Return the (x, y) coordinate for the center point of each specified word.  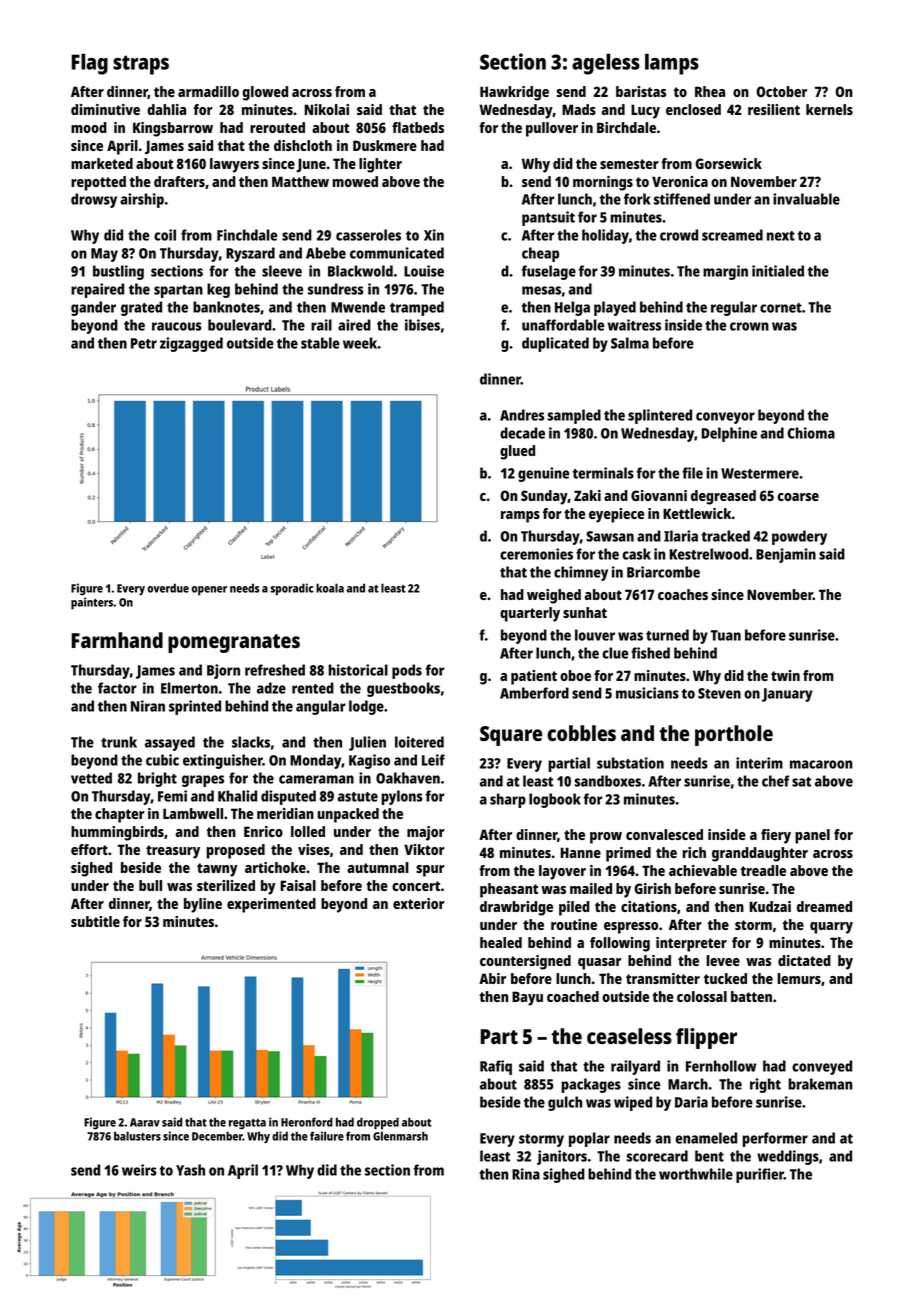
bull (150, 885)
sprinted (195, 707)
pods (407, 671)
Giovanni (659, 495)
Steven (719, 693)
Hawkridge (514, 93)
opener (209, 591)
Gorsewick (728, 163)
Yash (190, 1170)
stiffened (682, 199)
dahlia (166, 109)
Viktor (424, 849)
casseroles (368, 235)
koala (330, 588)
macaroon (821, 764)
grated (141, 308)
